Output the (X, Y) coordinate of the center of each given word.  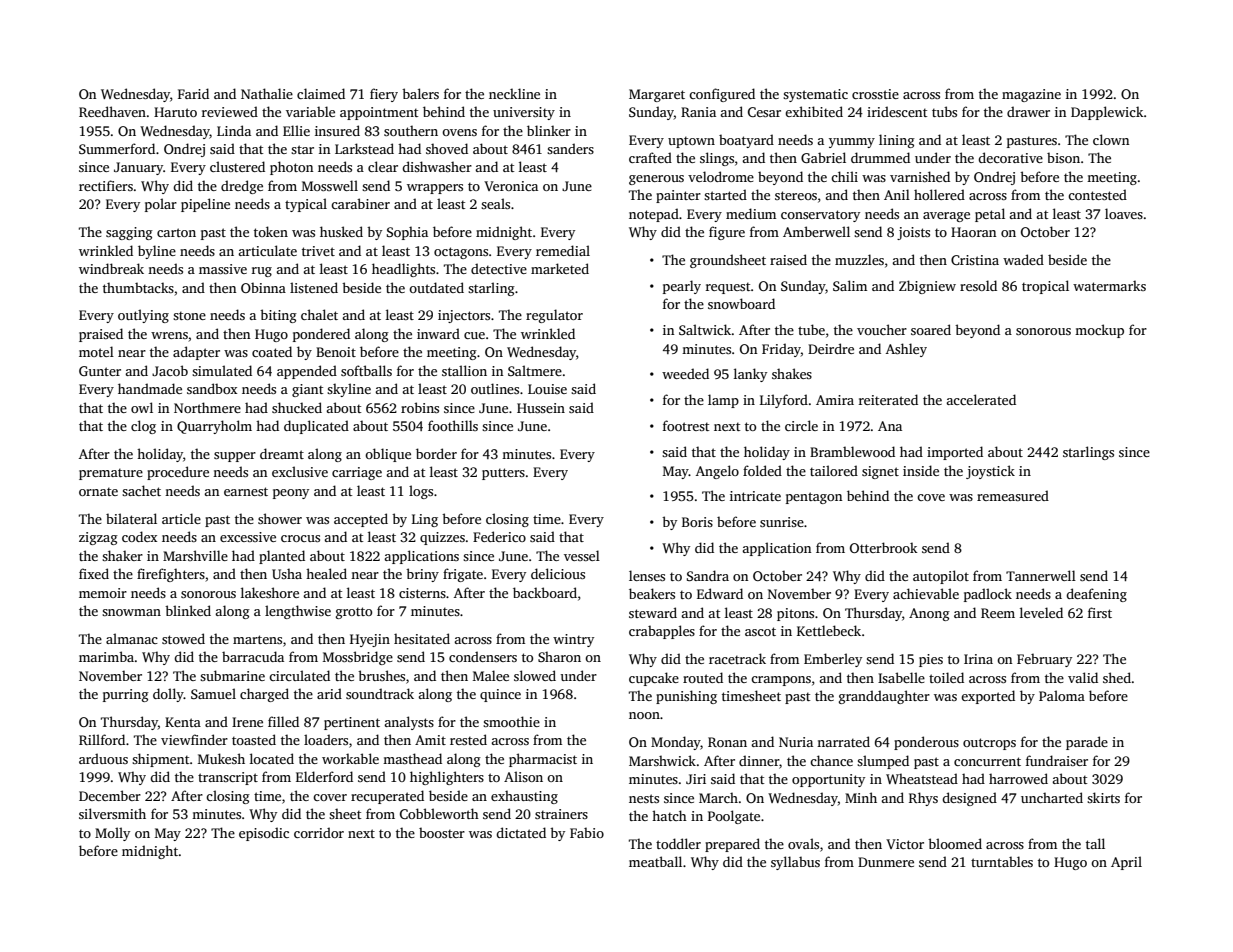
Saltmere (535, 370)
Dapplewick (1107, 113)
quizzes (442, 538)
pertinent (352, 723)
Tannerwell (1041, 575)
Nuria (796, 742)
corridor (319, 832)
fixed (94, 573)
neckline (514, 93)
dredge (242, 187)
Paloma (1062, 695)
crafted (650, 157)
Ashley (906, 350)
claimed (321, 93)
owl (142, 407)
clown (1111, 139)
